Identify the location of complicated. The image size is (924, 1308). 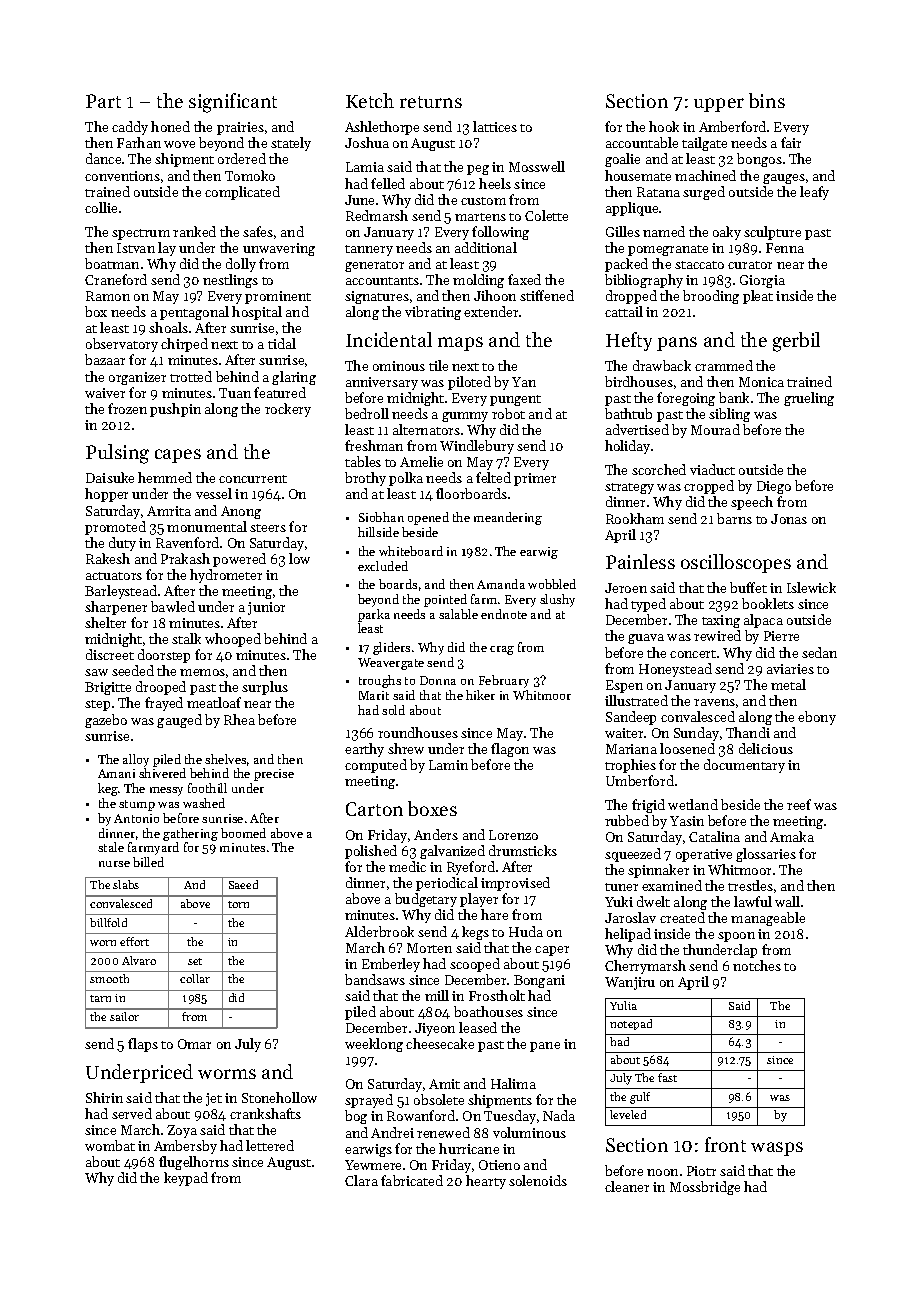
(242, 193).
